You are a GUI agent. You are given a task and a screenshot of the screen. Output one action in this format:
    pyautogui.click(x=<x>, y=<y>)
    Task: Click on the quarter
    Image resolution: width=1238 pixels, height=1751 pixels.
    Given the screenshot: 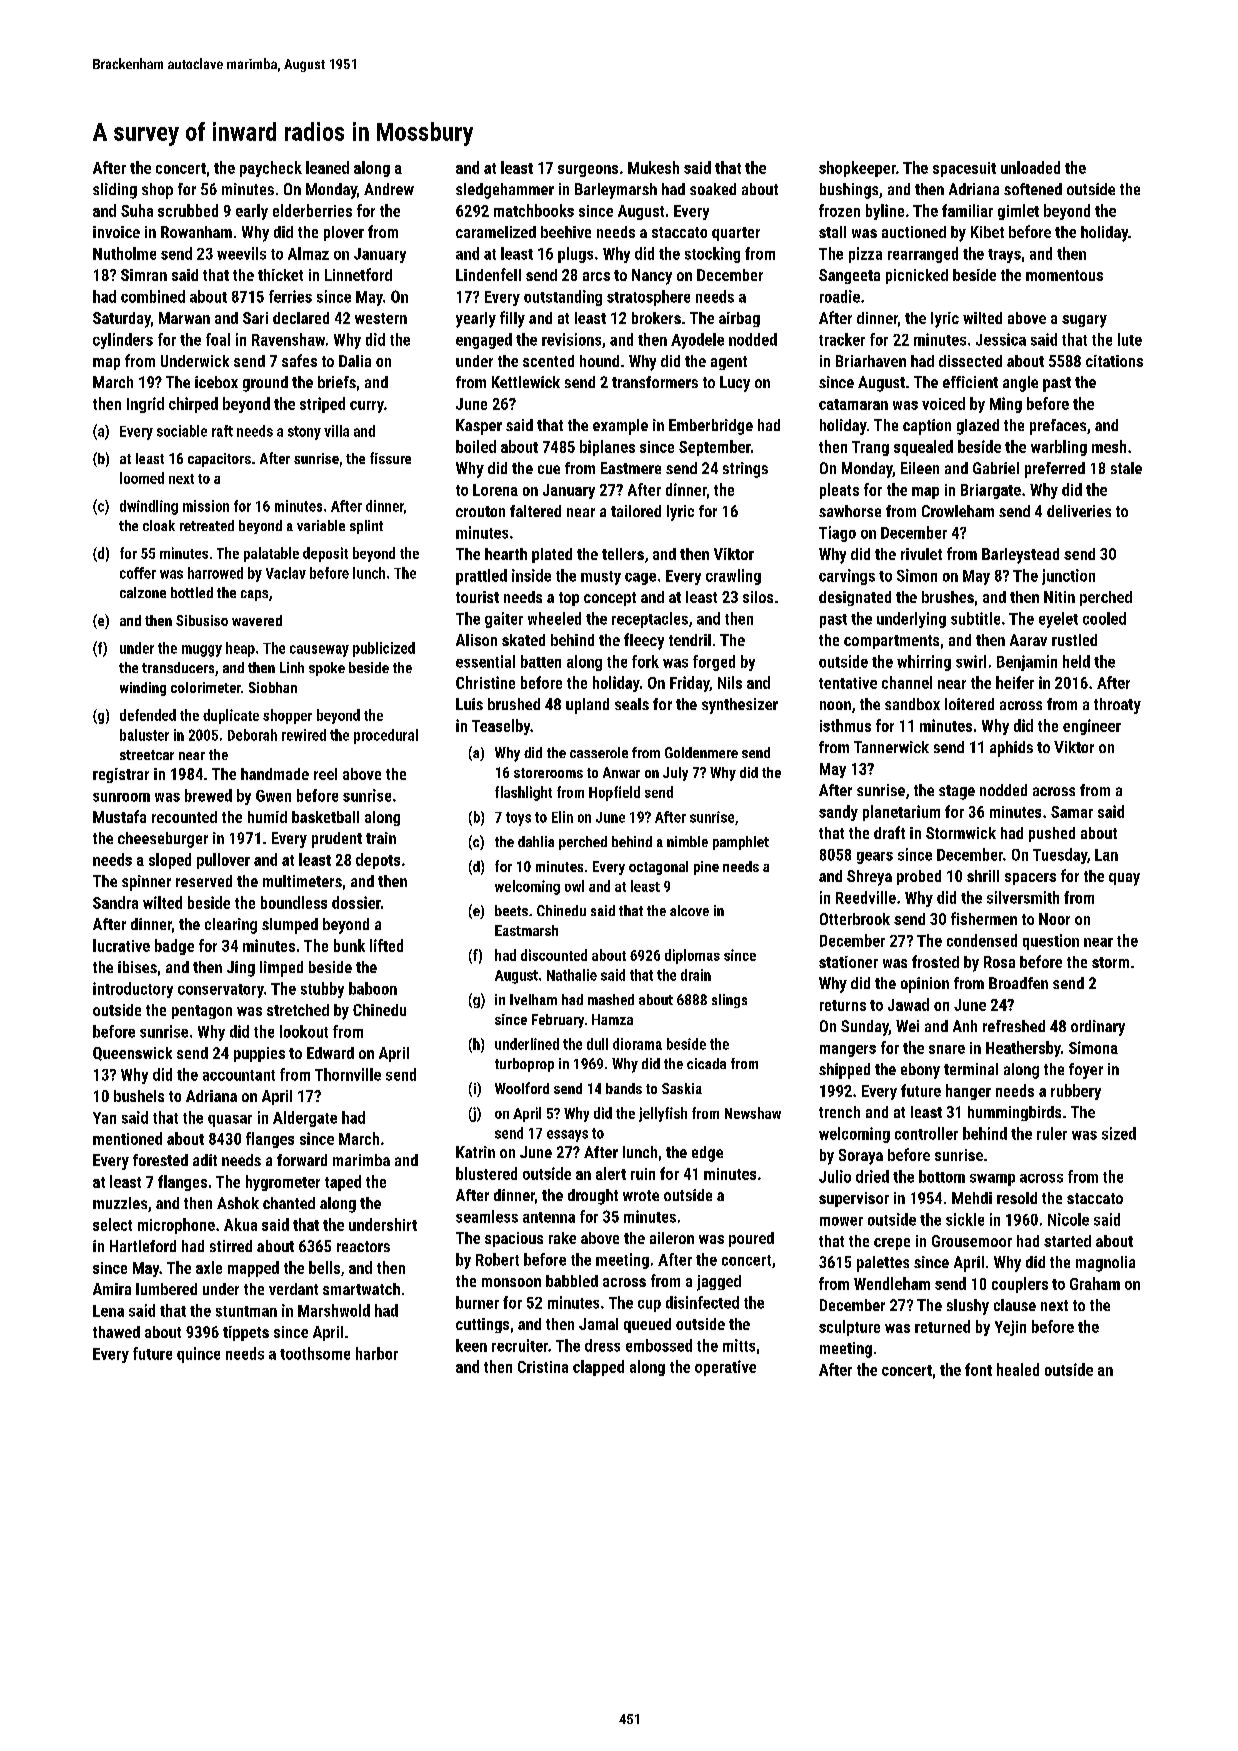 What is the action you would take?
    pyautogui.click(x=736, y=234)
